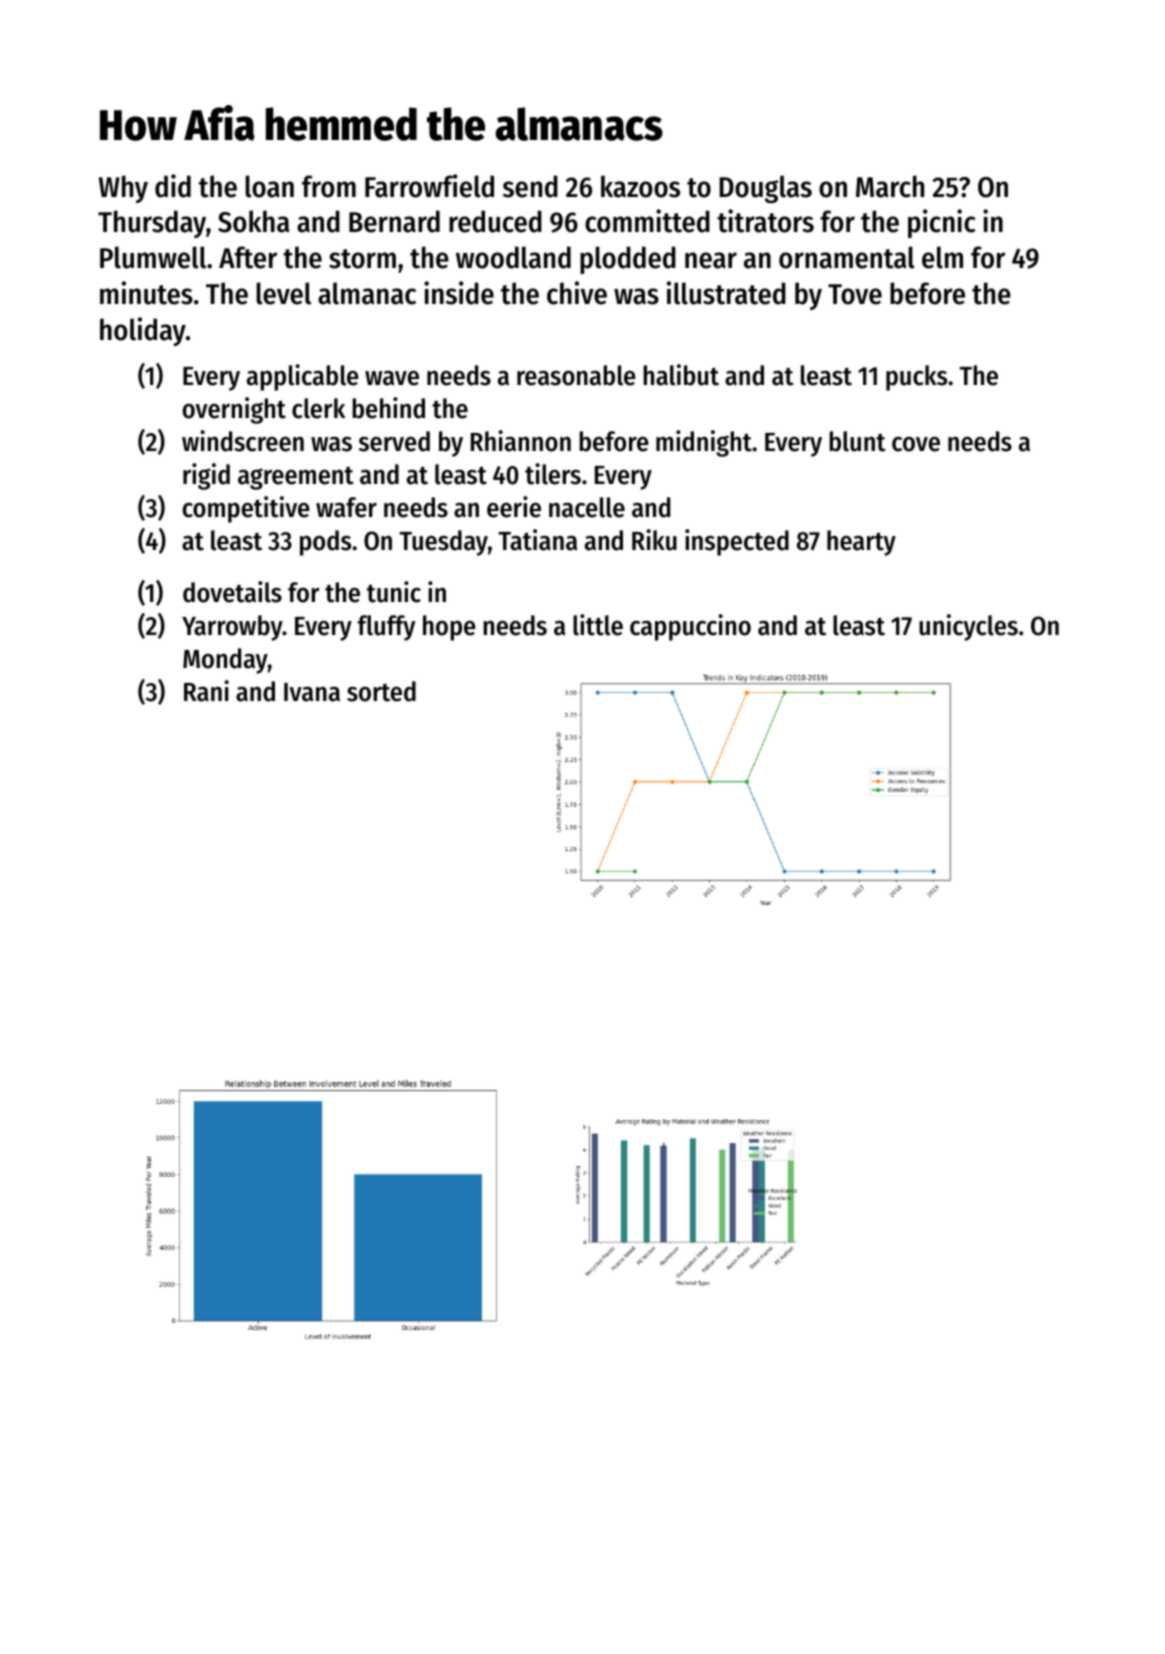 The width and height of the page is (1165, 1654). I want to click on little, so click(598, 625).
